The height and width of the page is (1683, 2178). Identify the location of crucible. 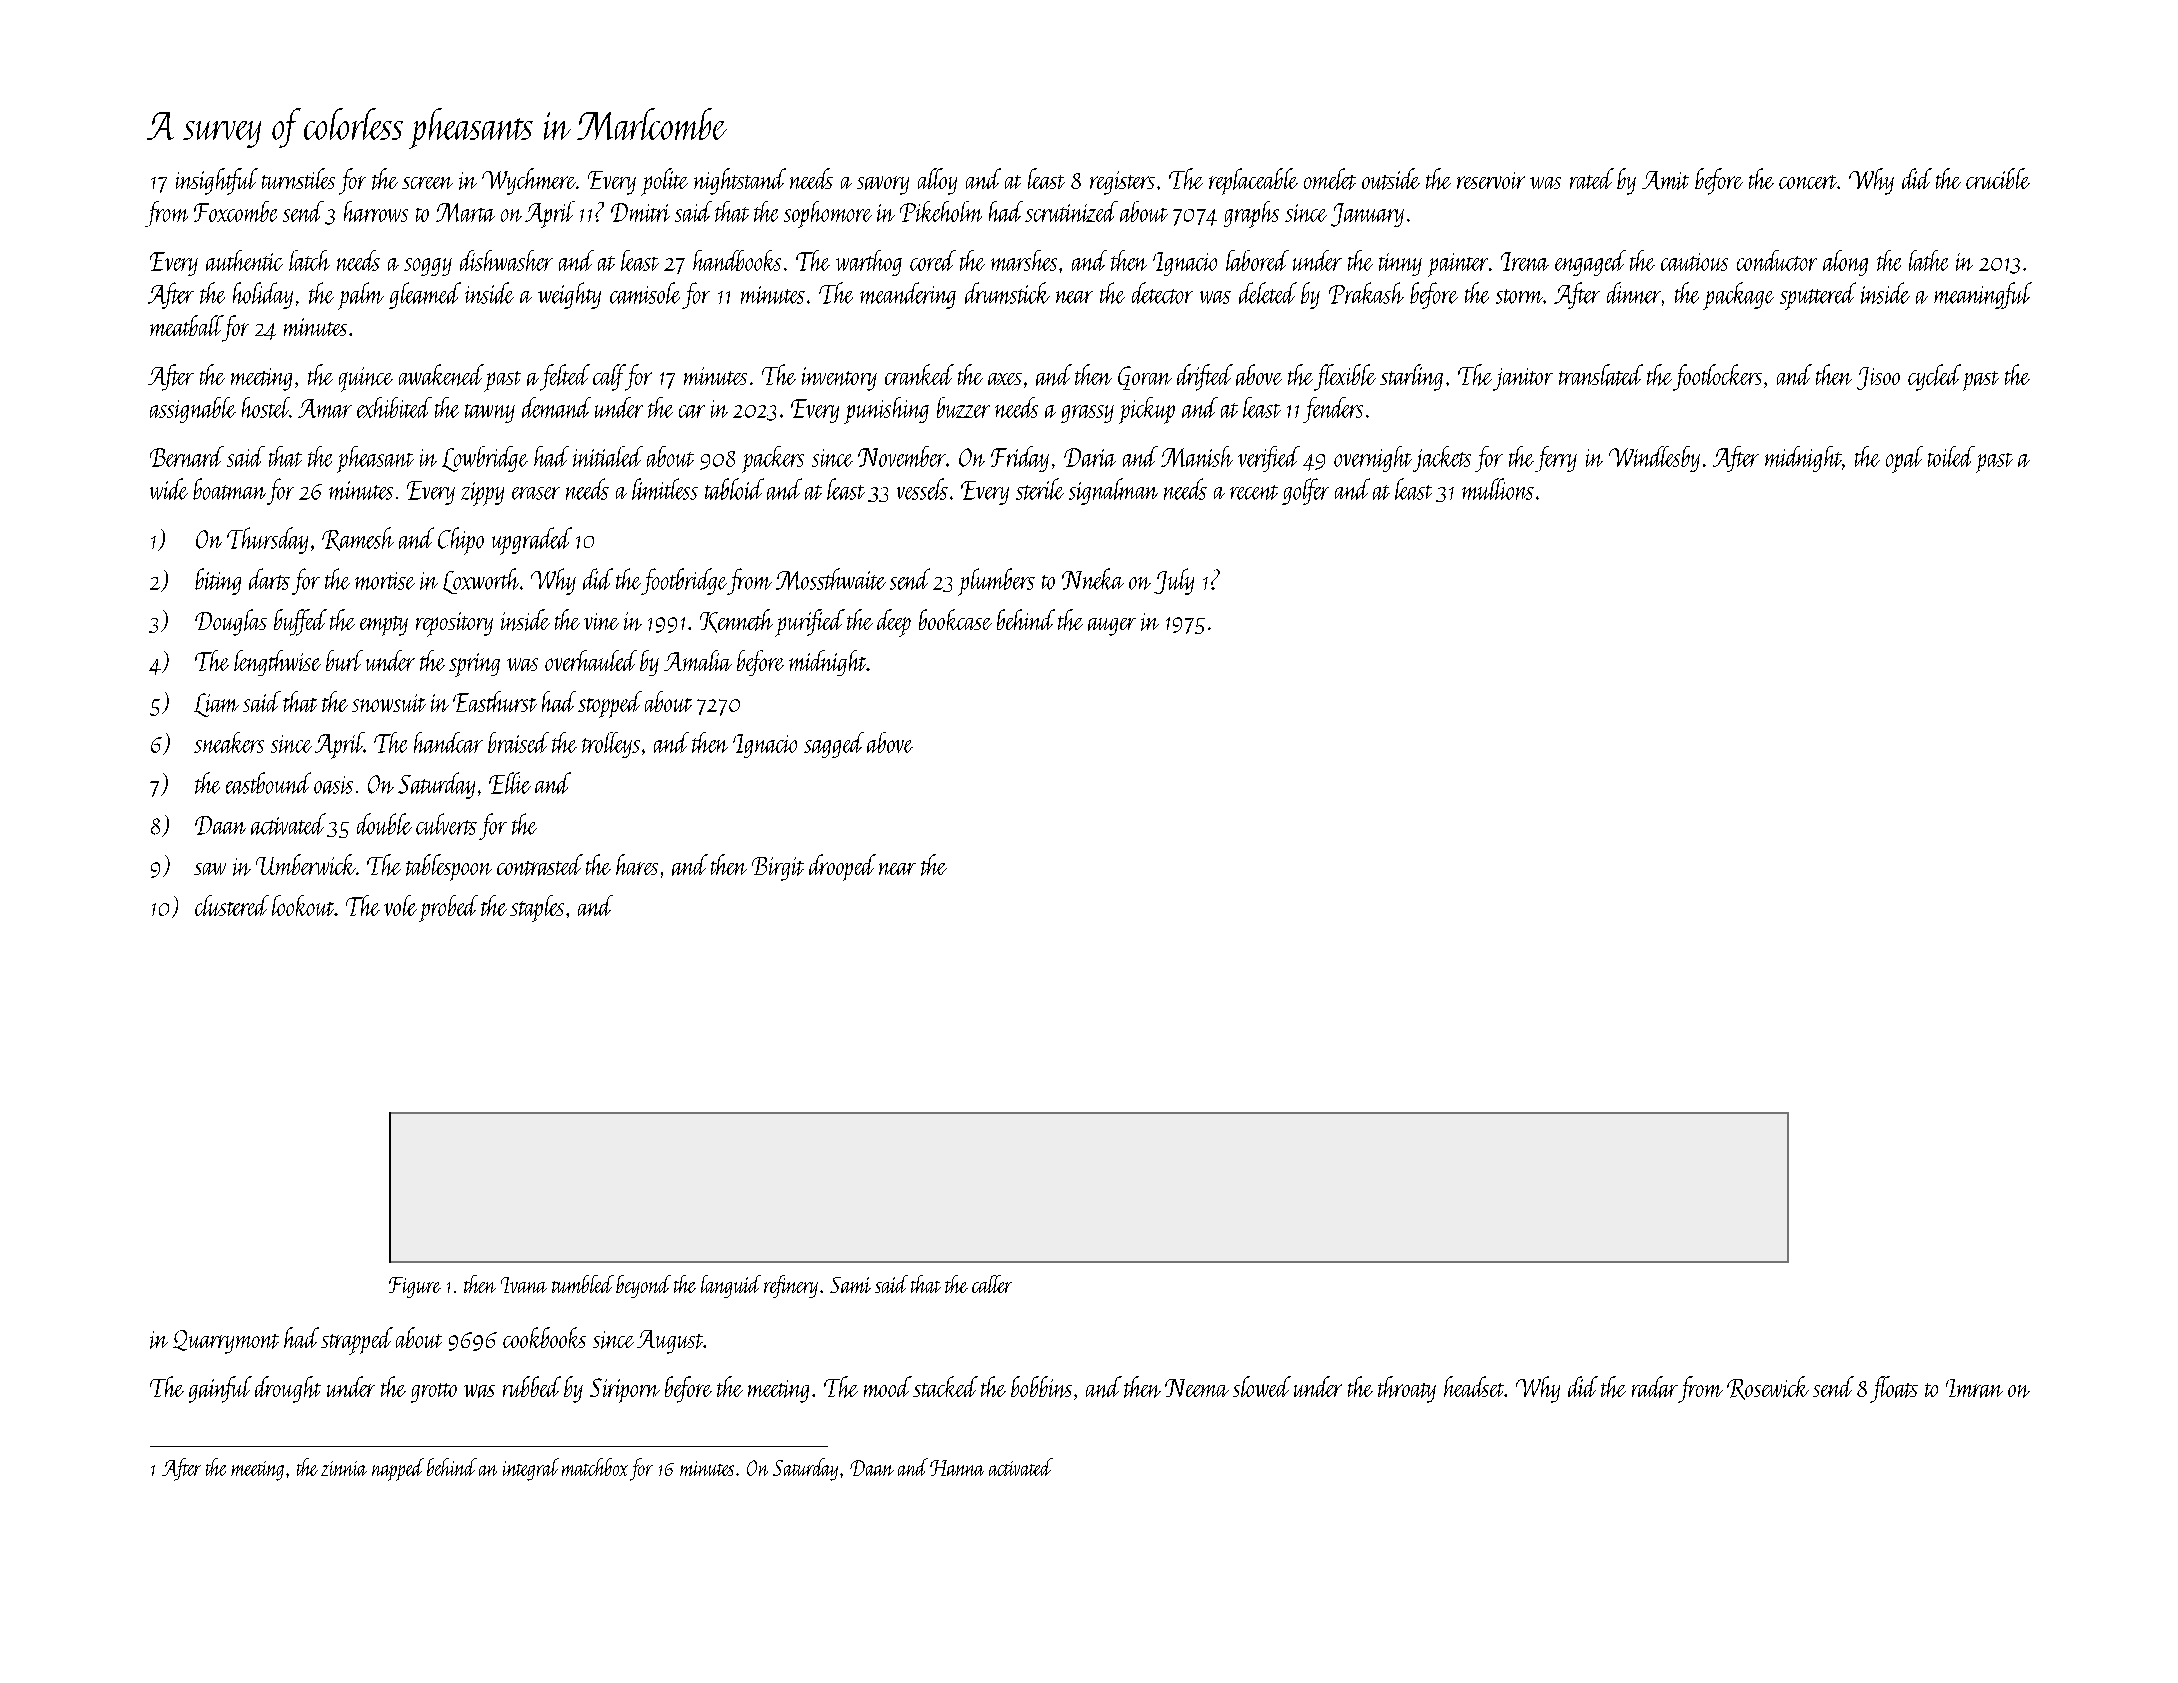
(1998, 178).
